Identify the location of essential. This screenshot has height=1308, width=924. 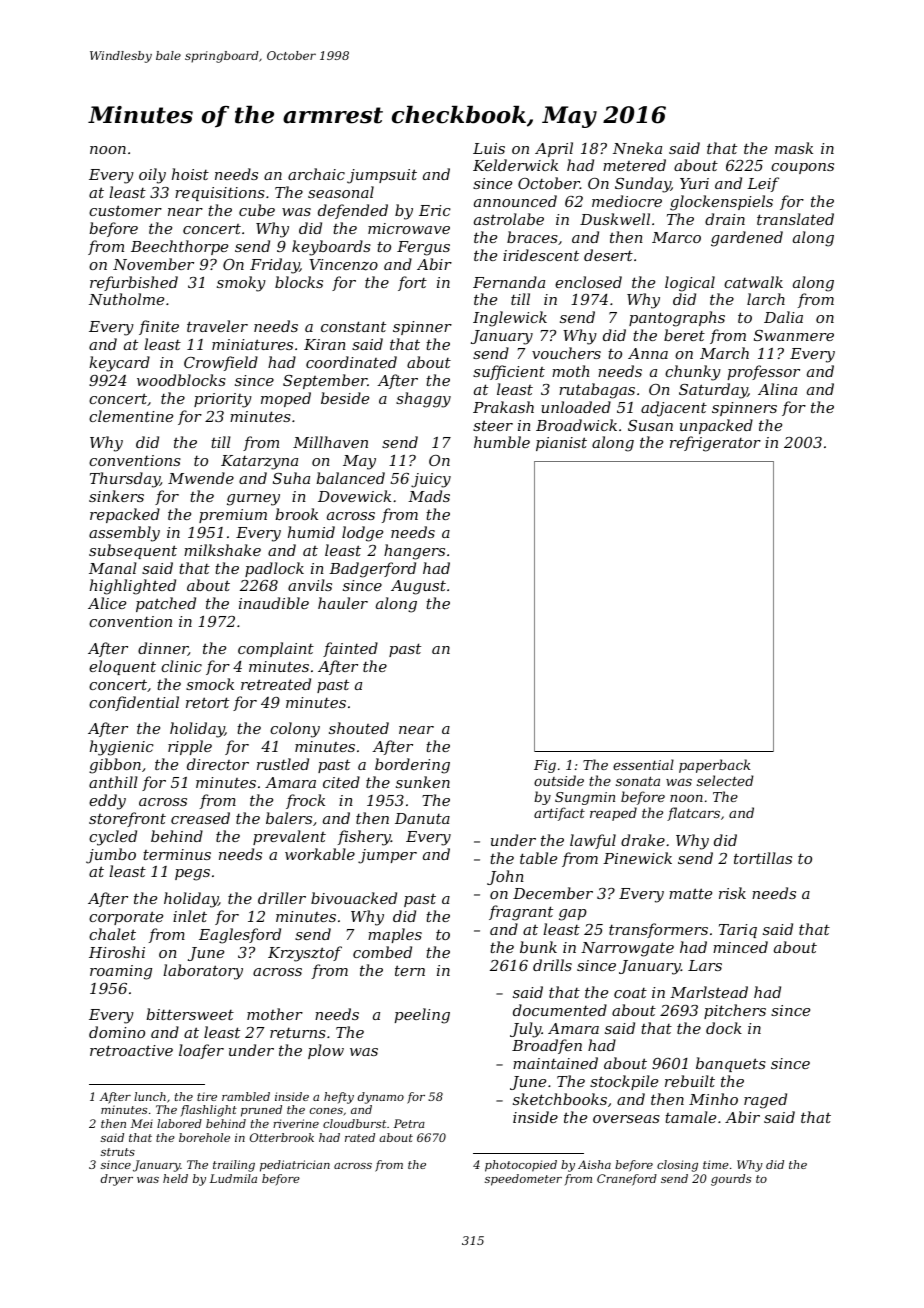
(643, 764).
